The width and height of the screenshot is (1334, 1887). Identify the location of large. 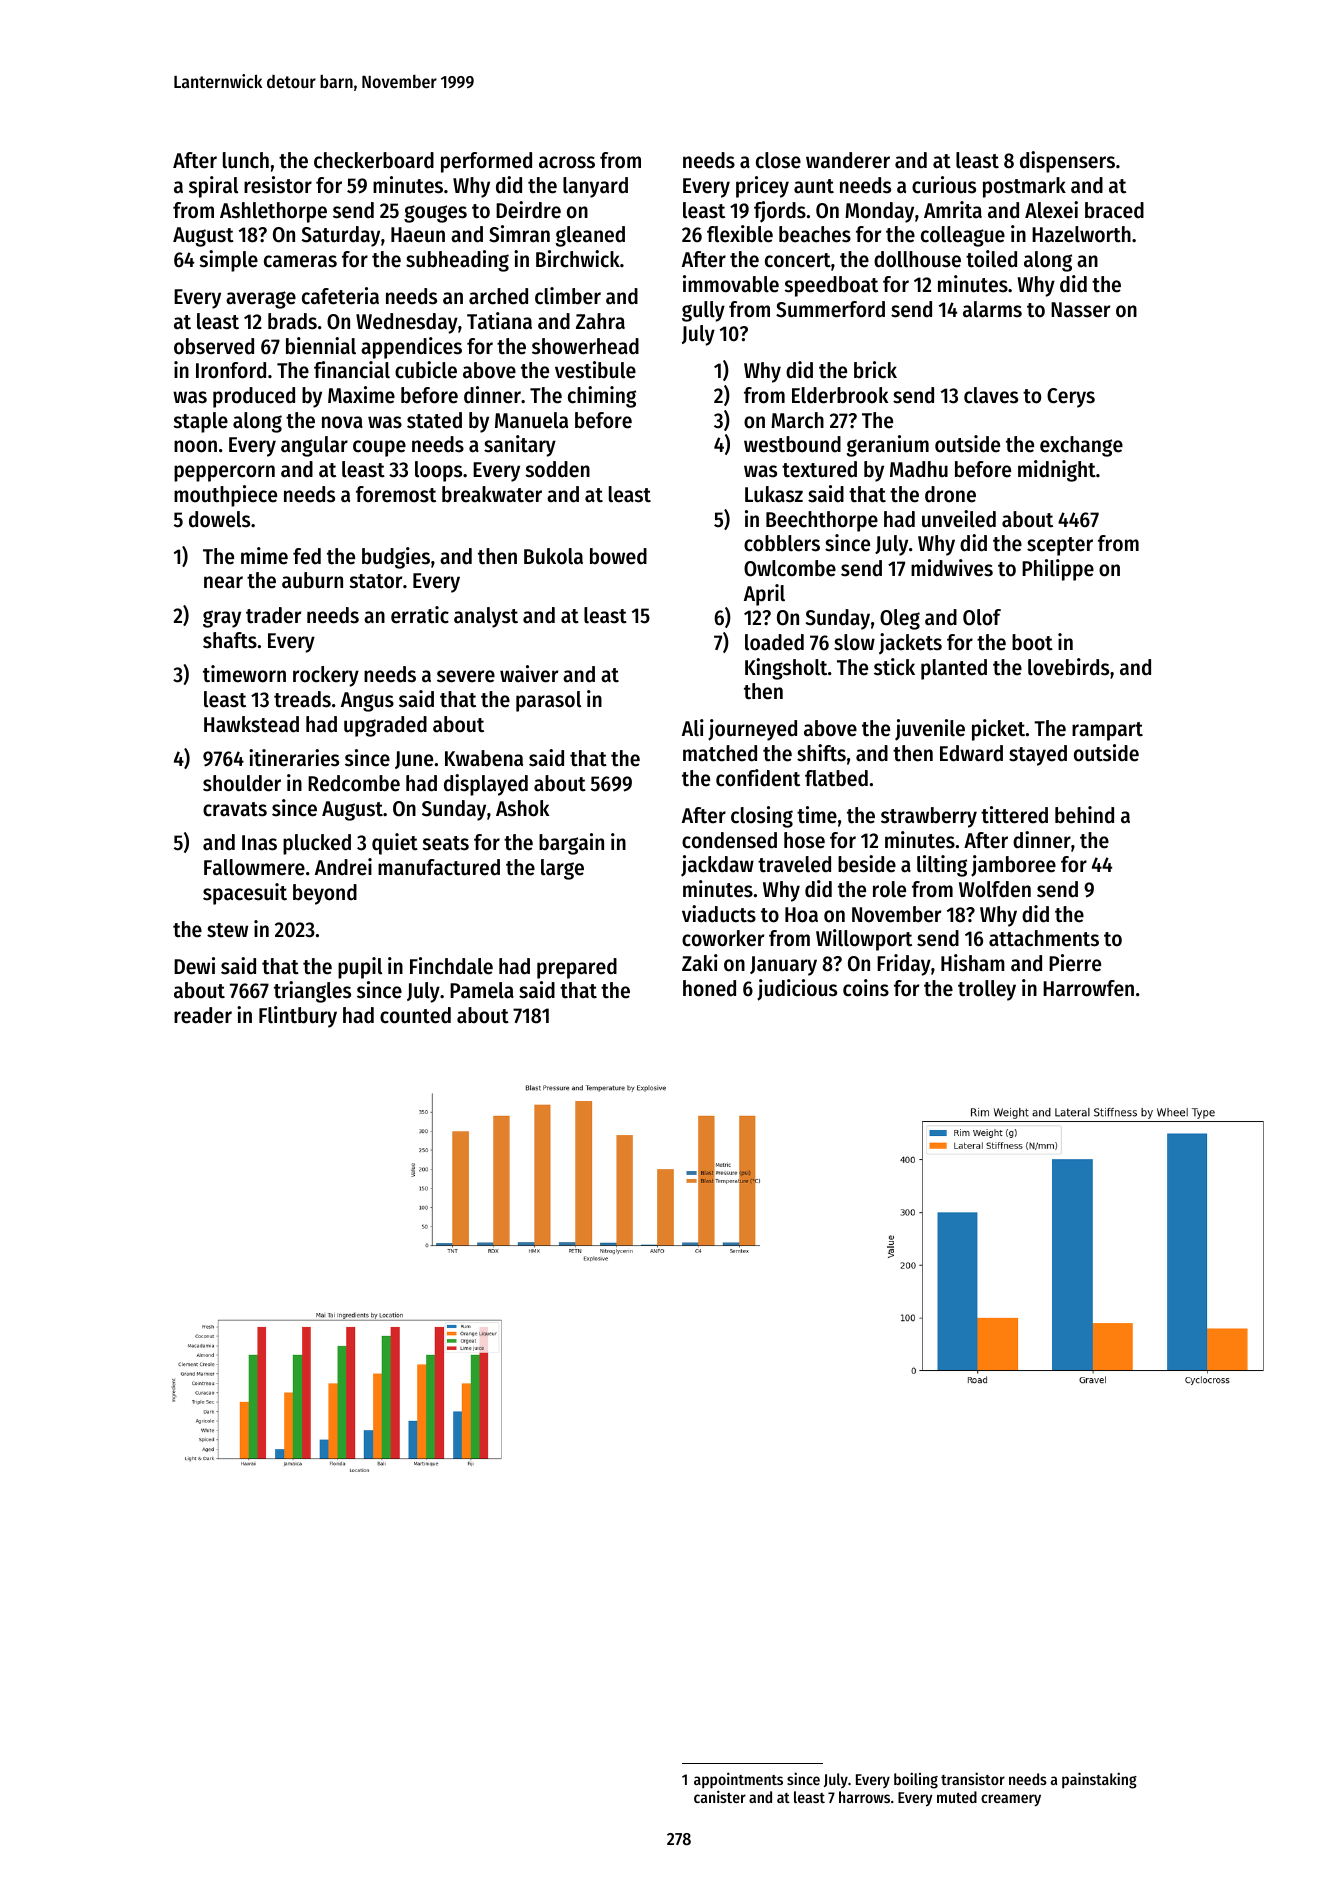
(562, 869).
